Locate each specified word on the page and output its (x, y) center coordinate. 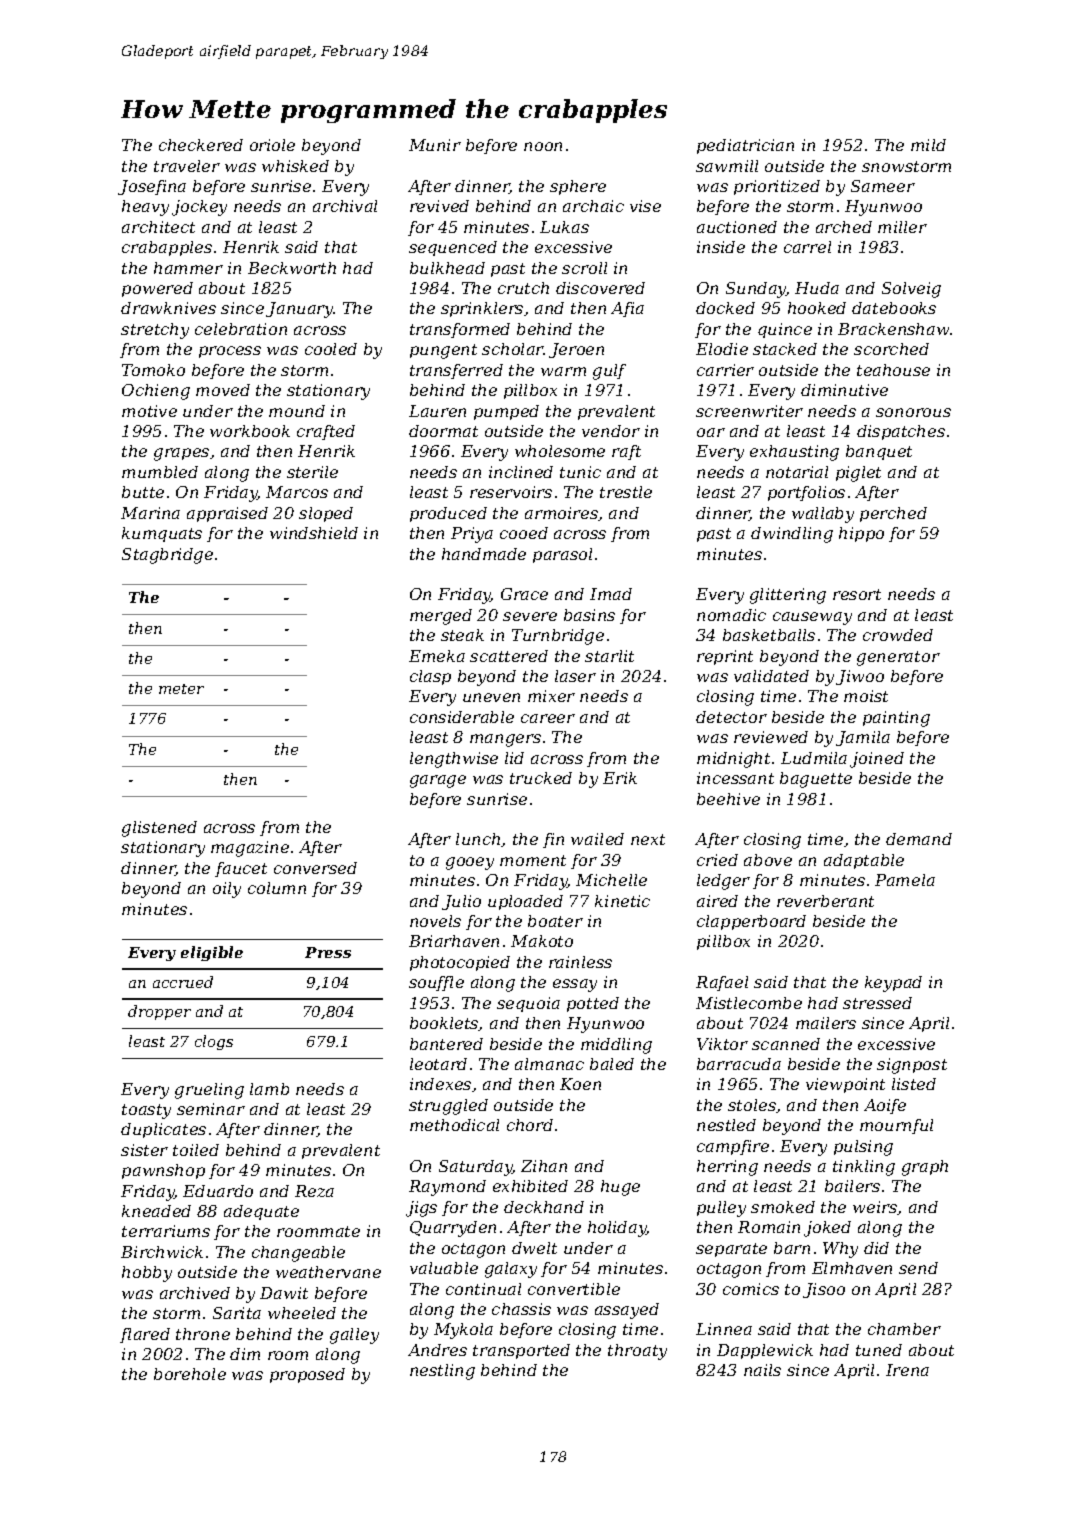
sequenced (453, 248)
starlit (609, 656)
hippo (861, 534)
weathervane (328, 1272)
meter (181, 689)
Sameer (883, 186)
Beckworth (292, 268)
